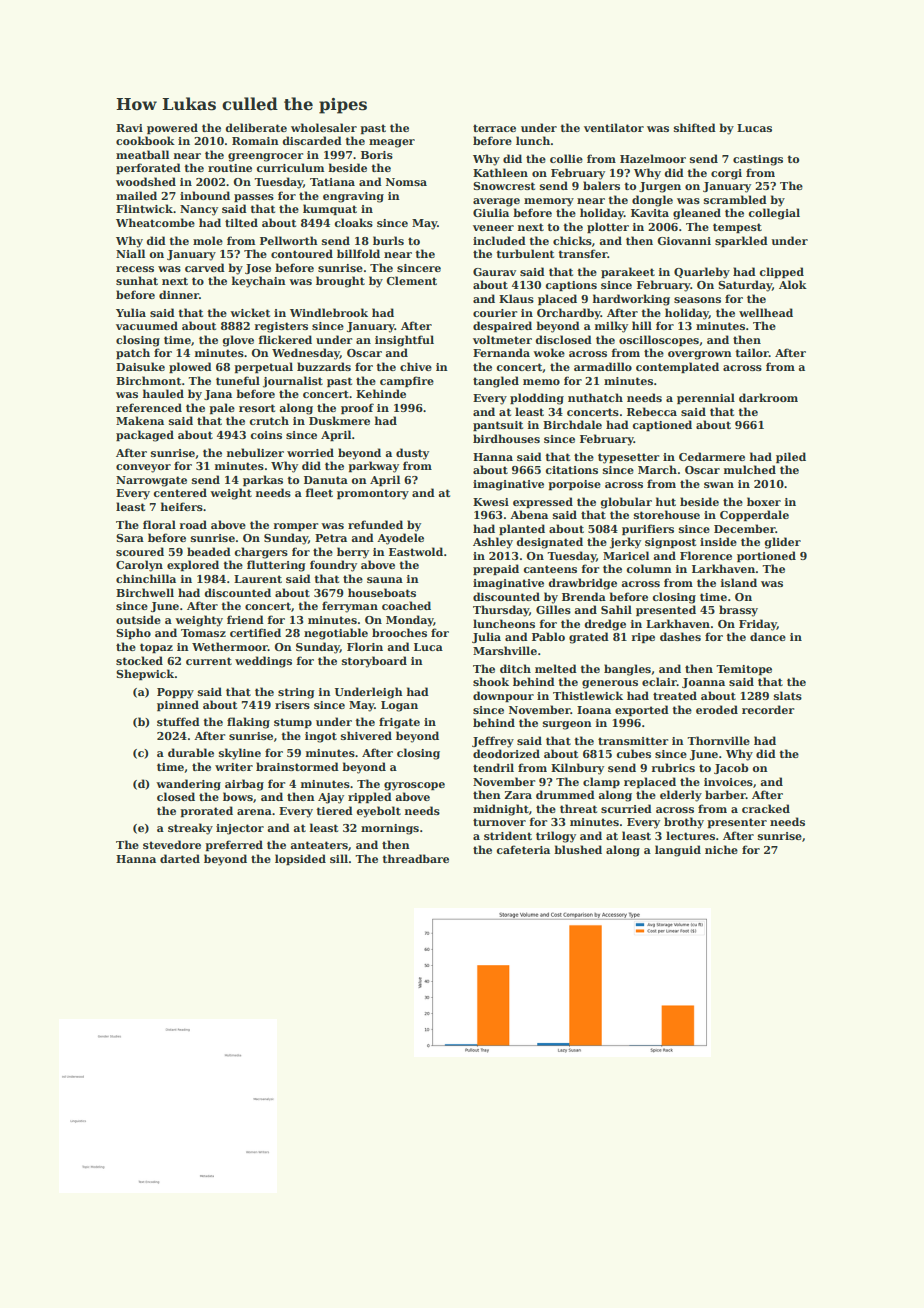  Describe the element at coordinates (741, 241) in the page. I see `sparkled` at that location.
